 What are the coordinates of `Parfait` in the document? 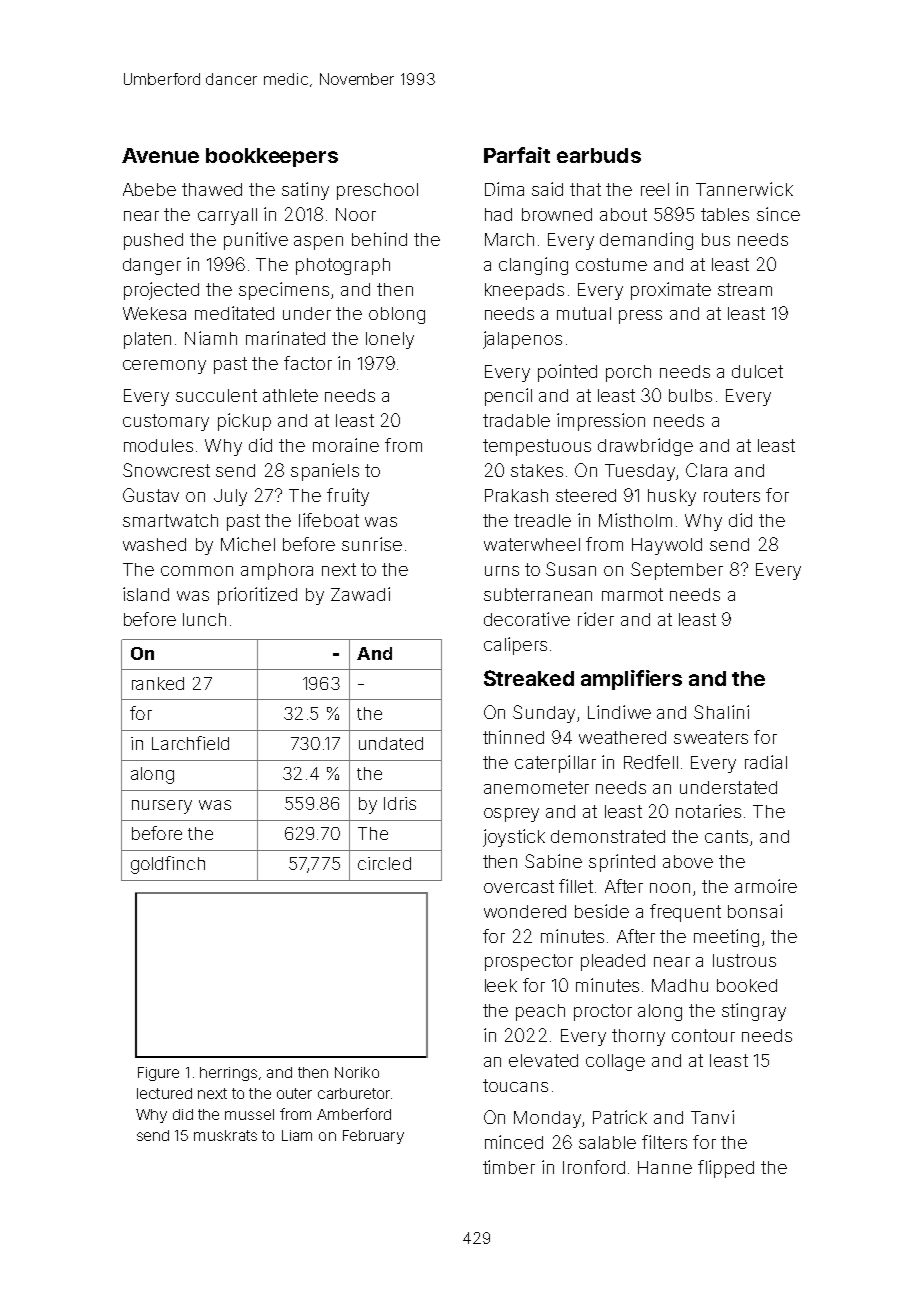 It's located at (517, 155).
